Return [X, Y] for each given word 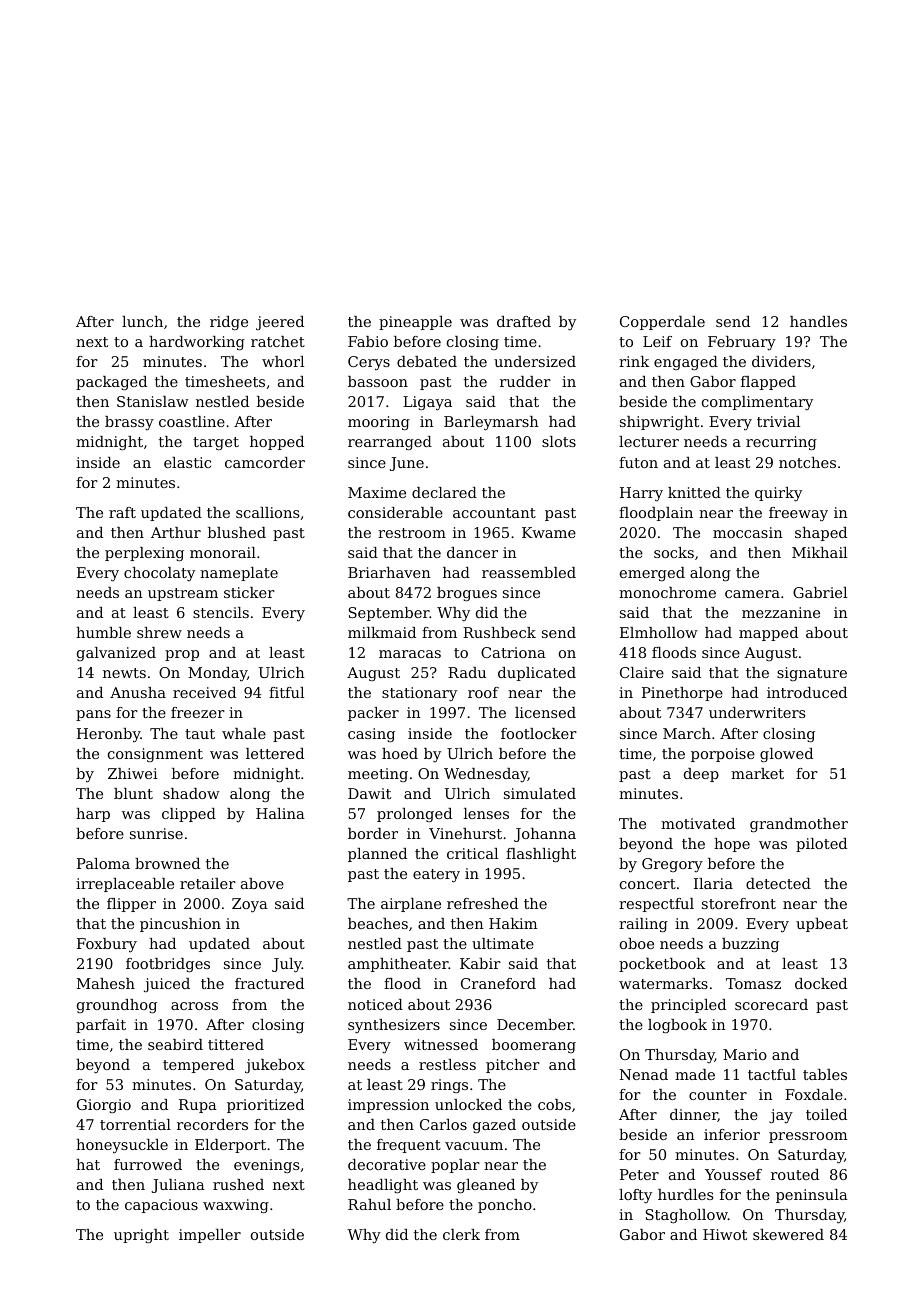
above [262, 883]
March [687, 733]
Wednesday [486, 775]
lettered [275, 753]
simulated [540, 793]
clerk [461, 1234]
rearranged [390, 443]
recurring [781, 443]
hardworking [197, 343]
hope [732, 845]
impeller [210, 1236]
